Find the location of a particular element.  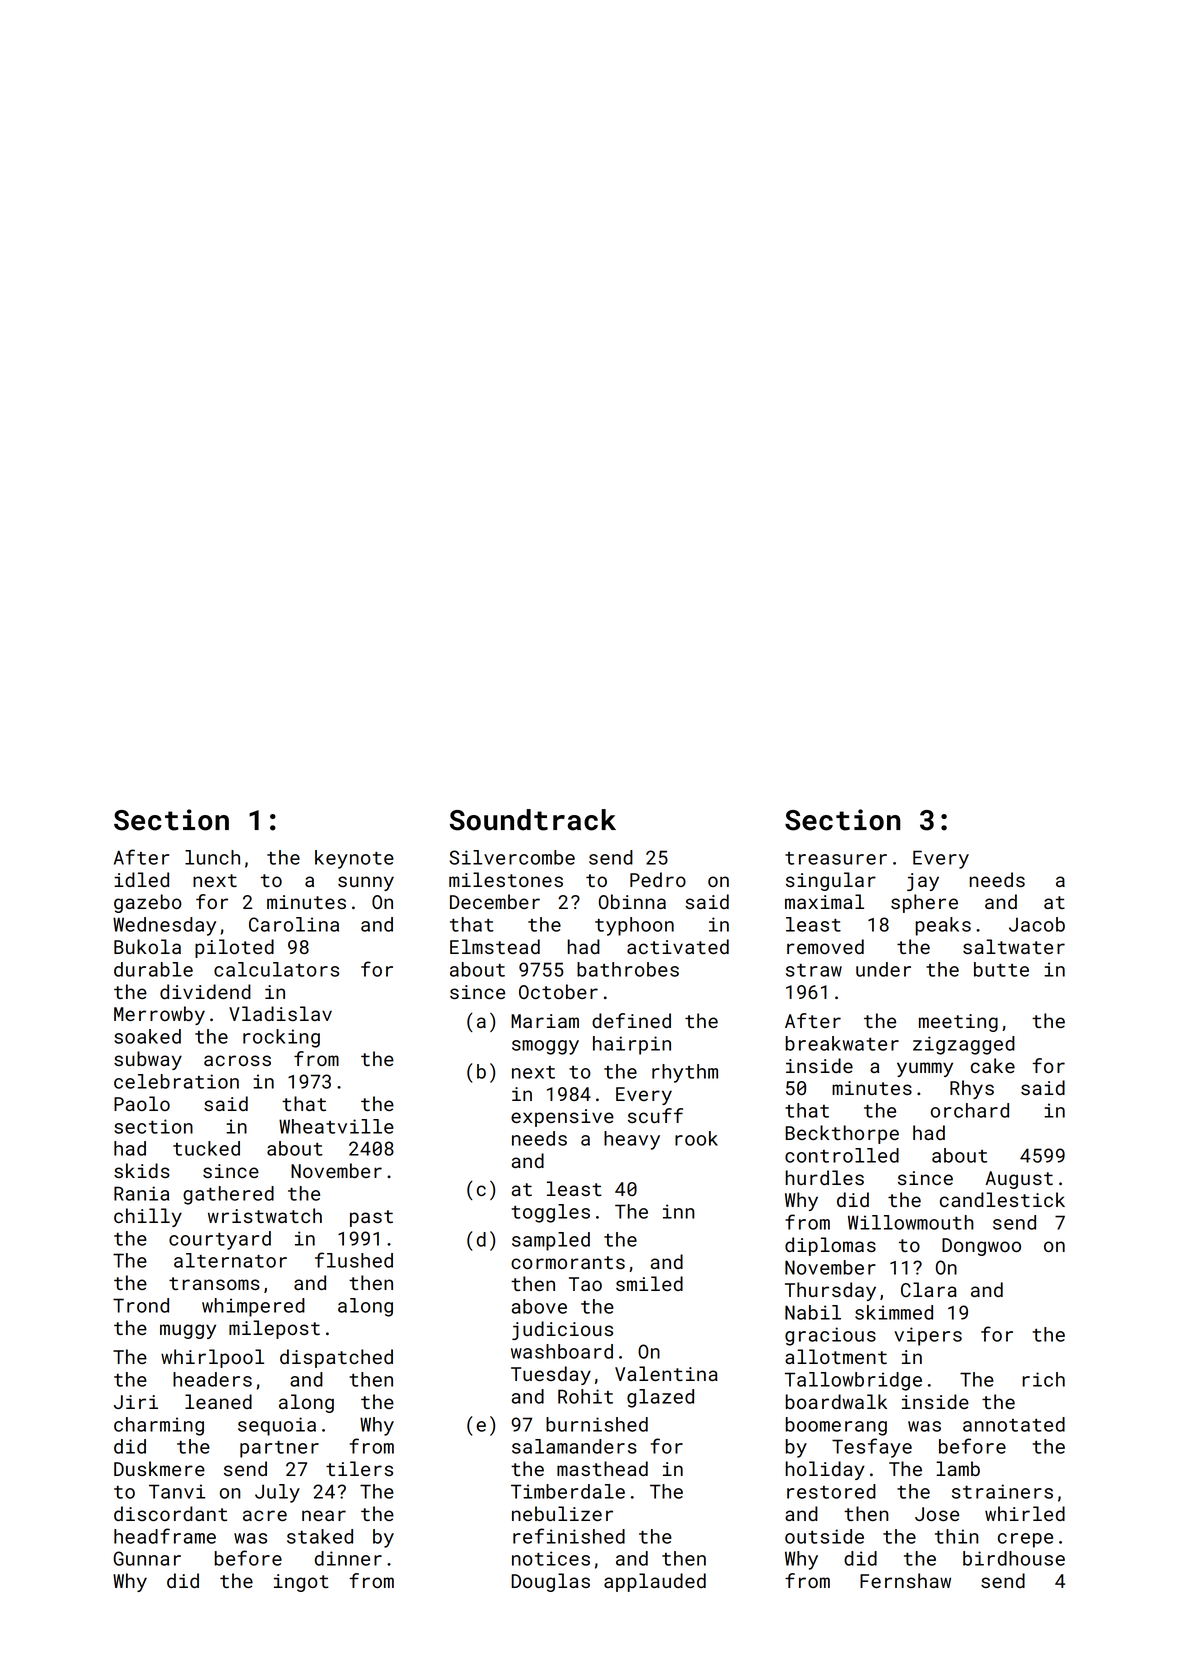

dispatched is located at coordinates (336, 1358).
